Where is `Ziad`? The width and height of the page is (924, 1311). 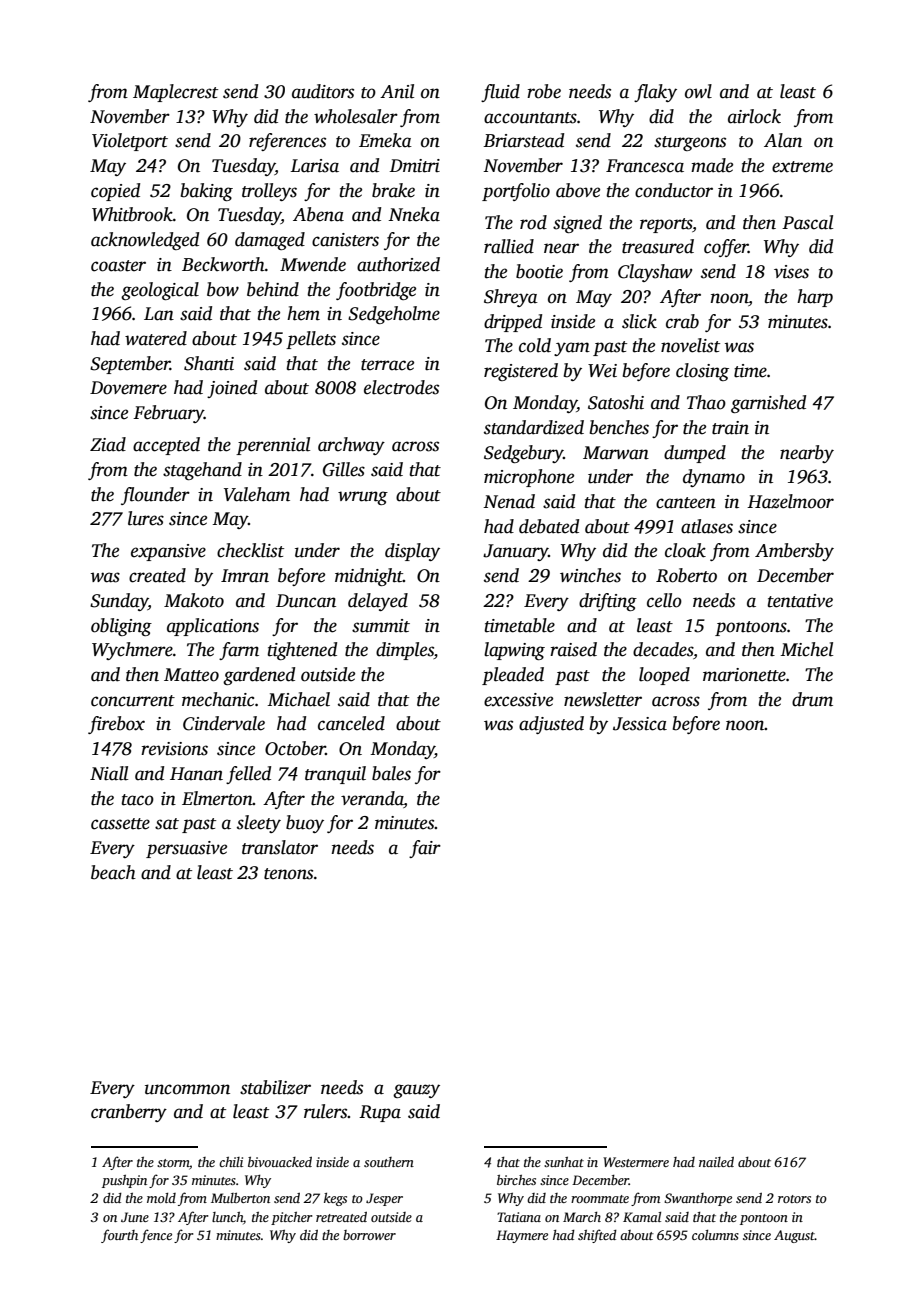
Ziad is located at coordinates (108, 444).
